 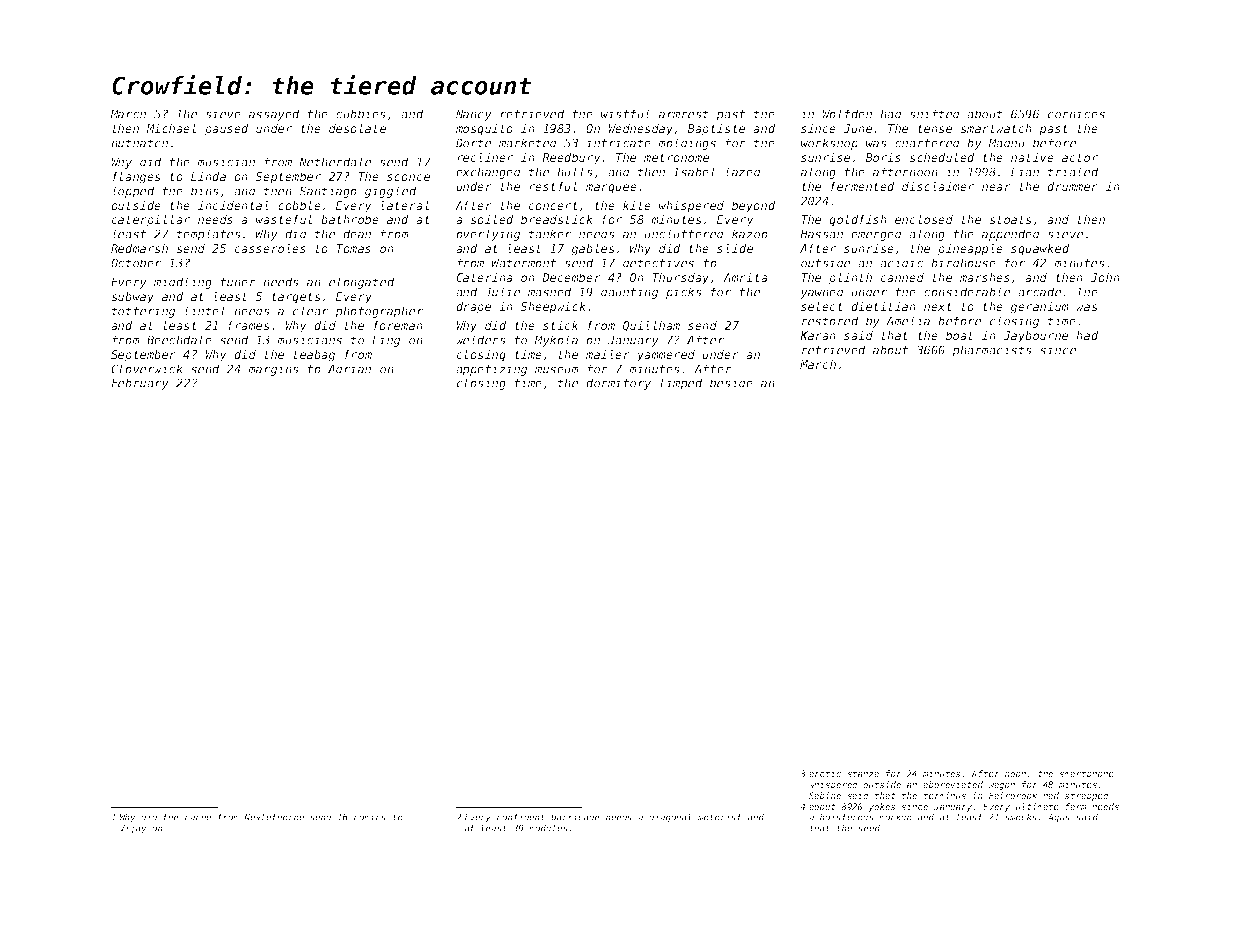 What do you see at coordinates (754, 207) in the screenshot?
I see `beyond` at bounding box center [754, 207].
